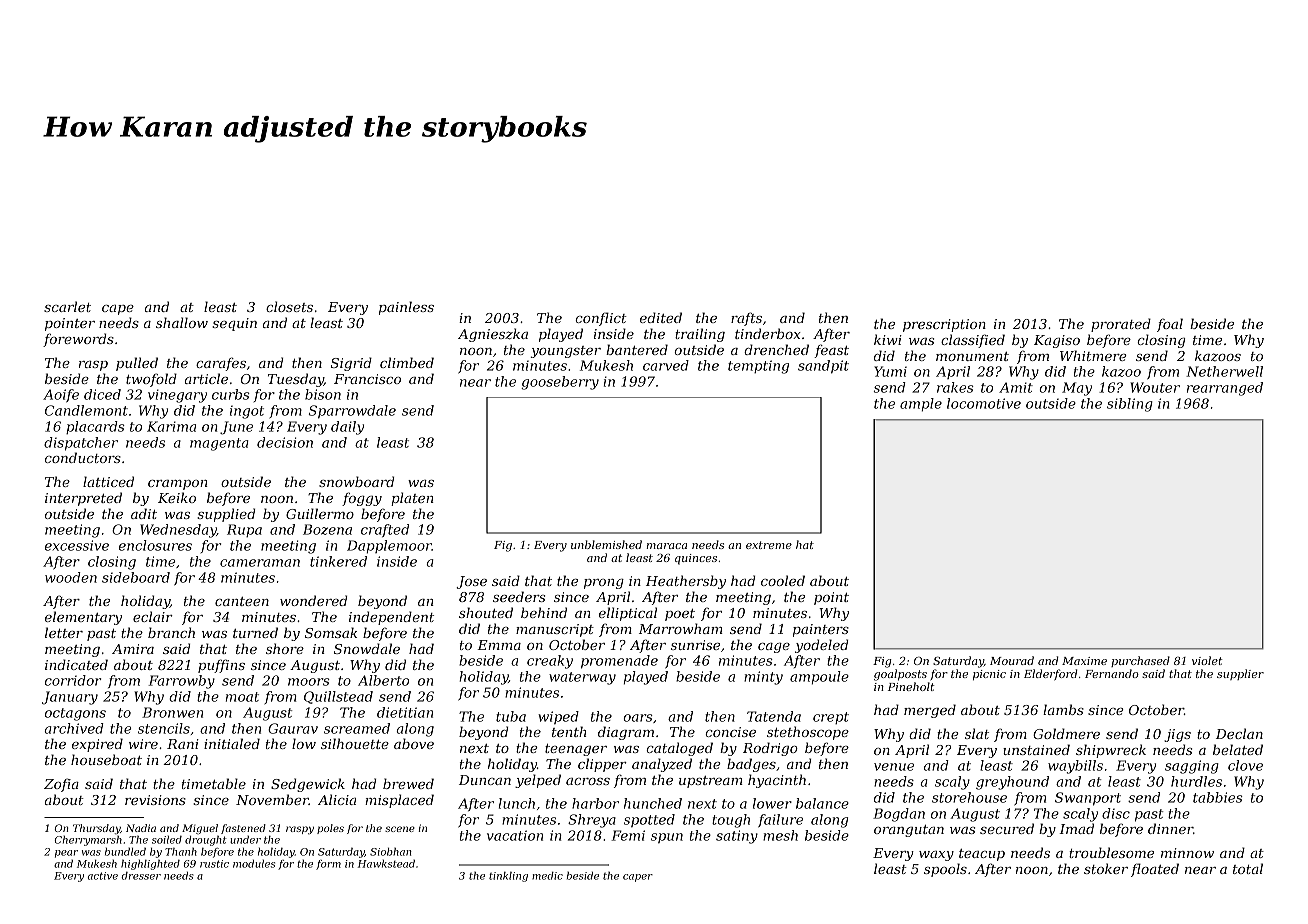 The image size is (1308, 924). I want to click on conductors, so click(83, 457).
